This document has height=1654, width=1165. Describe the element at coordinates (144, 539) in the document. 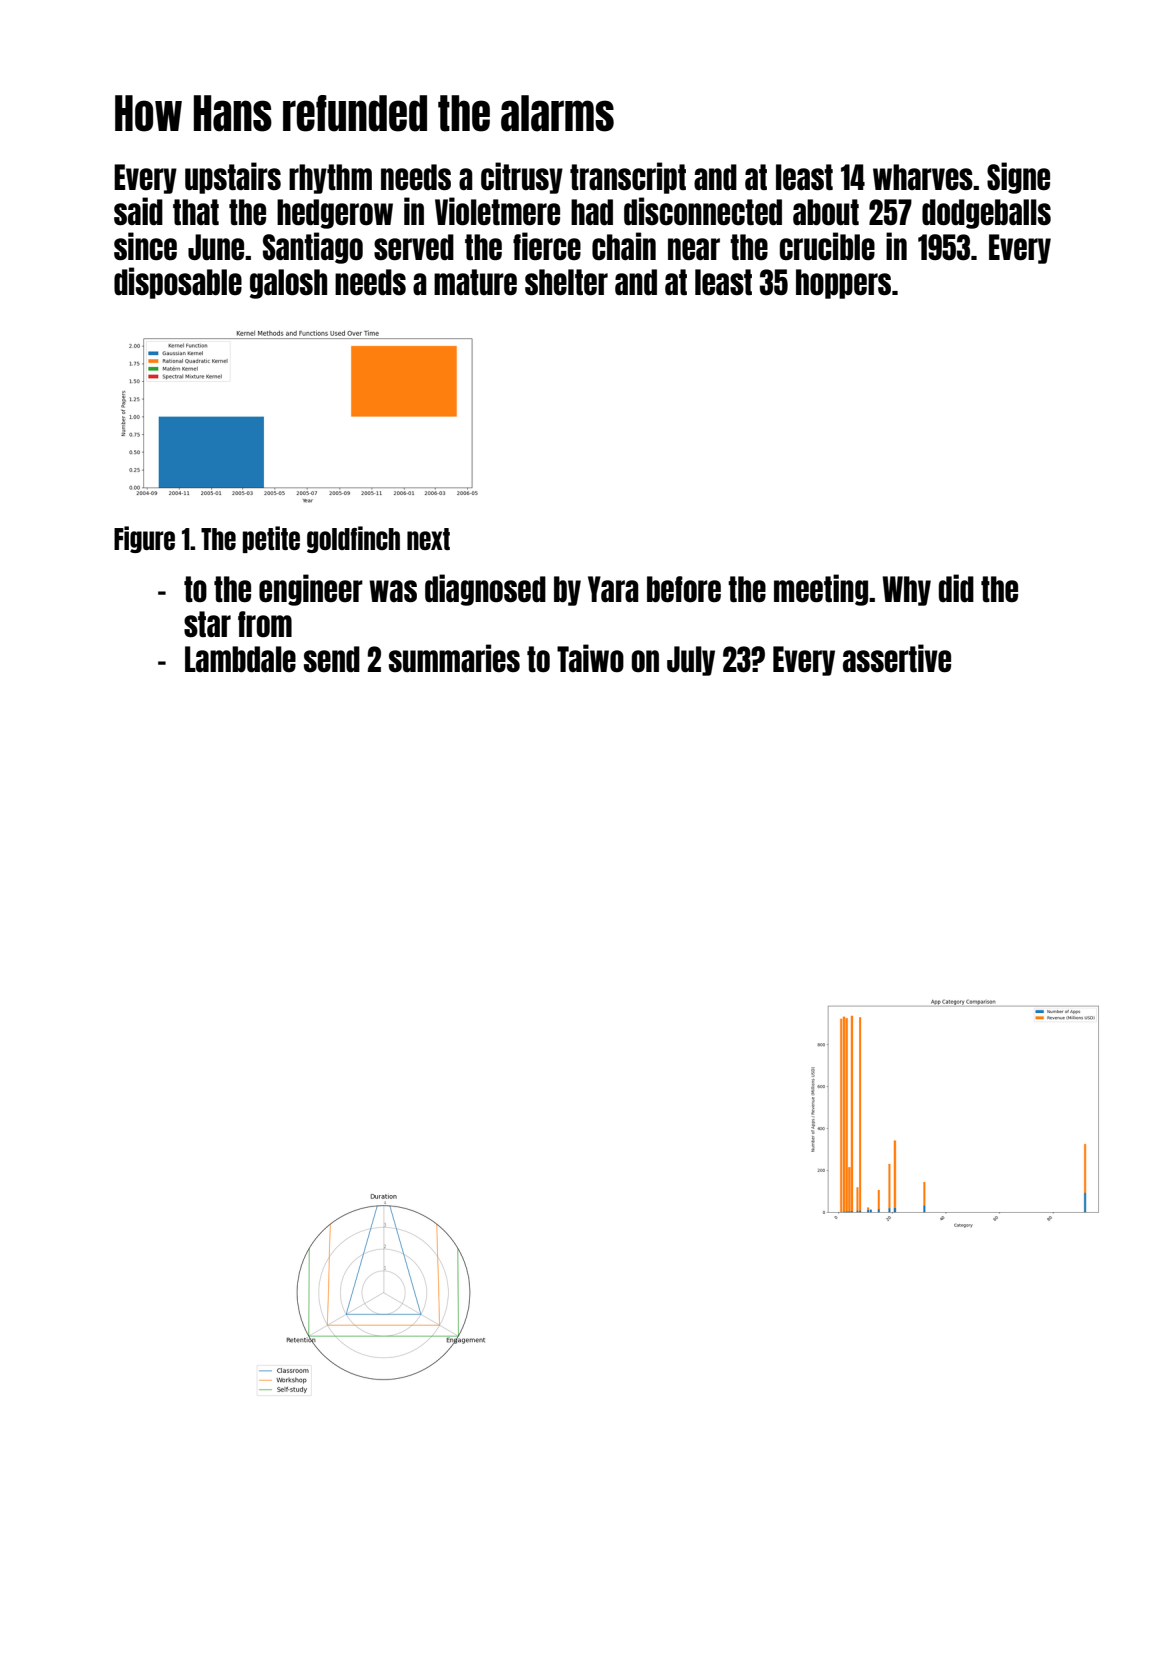

I see `Figure` at that location.
